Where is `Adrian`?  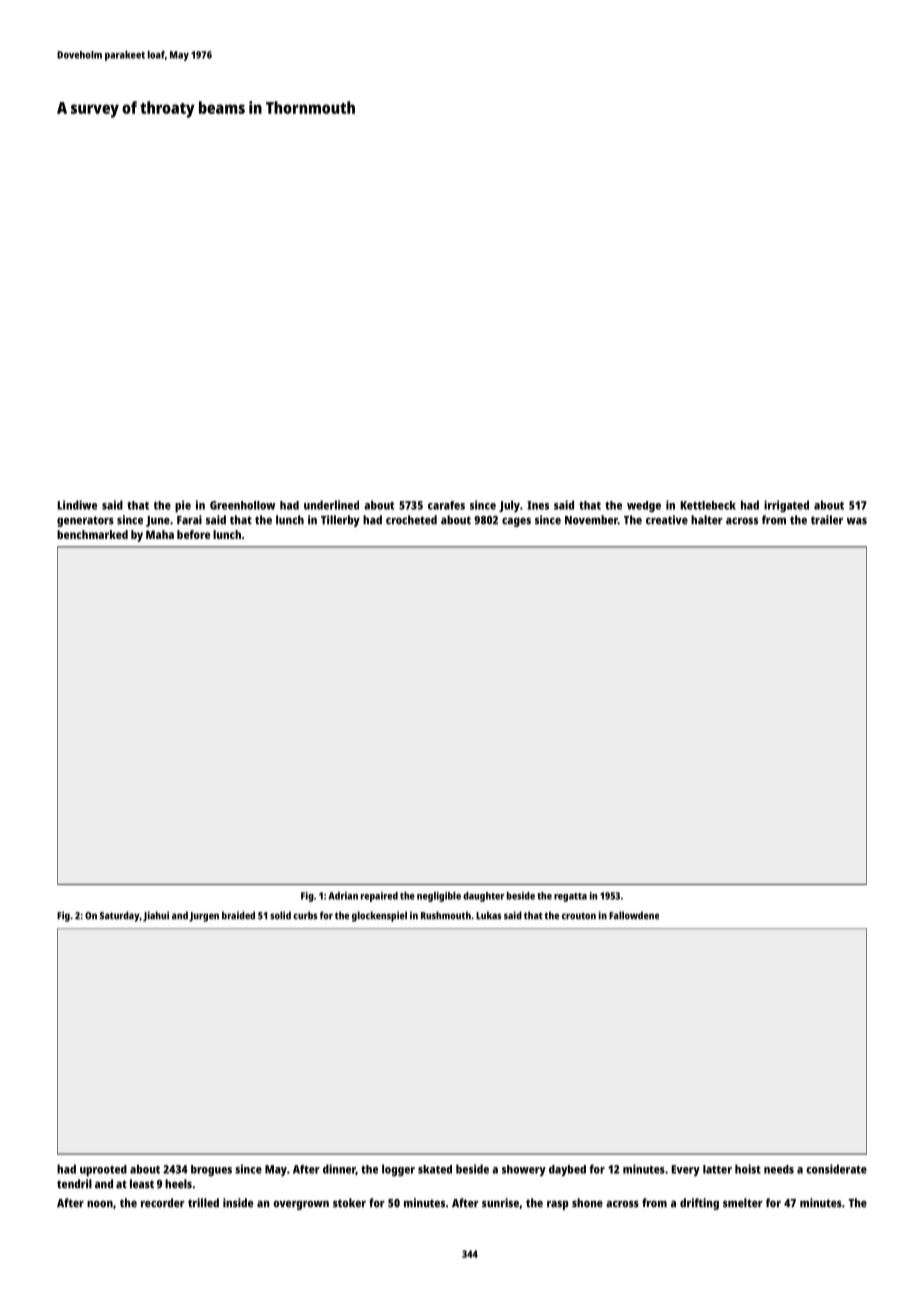
Adrian is located at coordinates (343, 896).
